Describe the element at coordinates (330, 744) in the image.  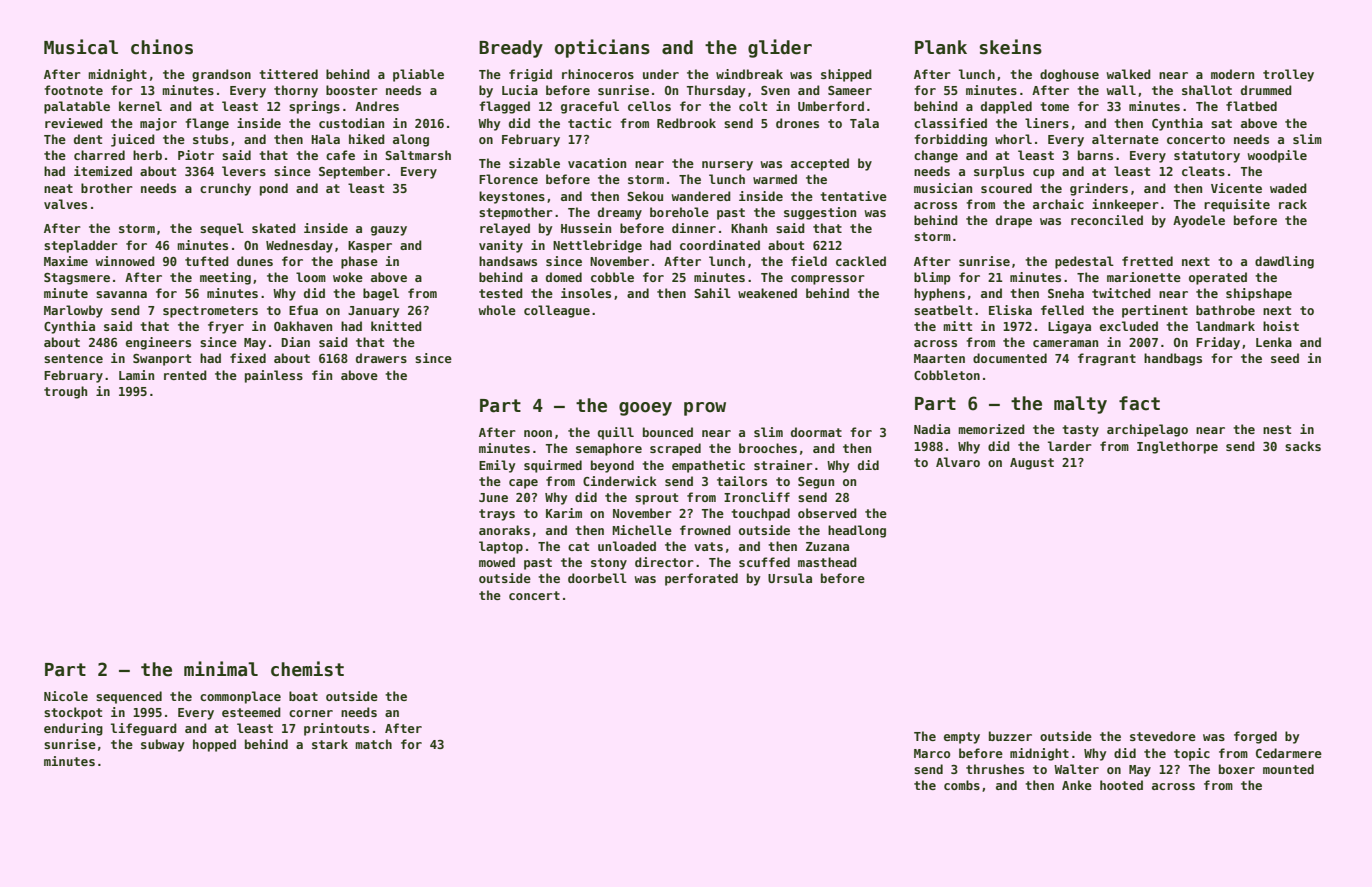
I see `stark` at that location.
